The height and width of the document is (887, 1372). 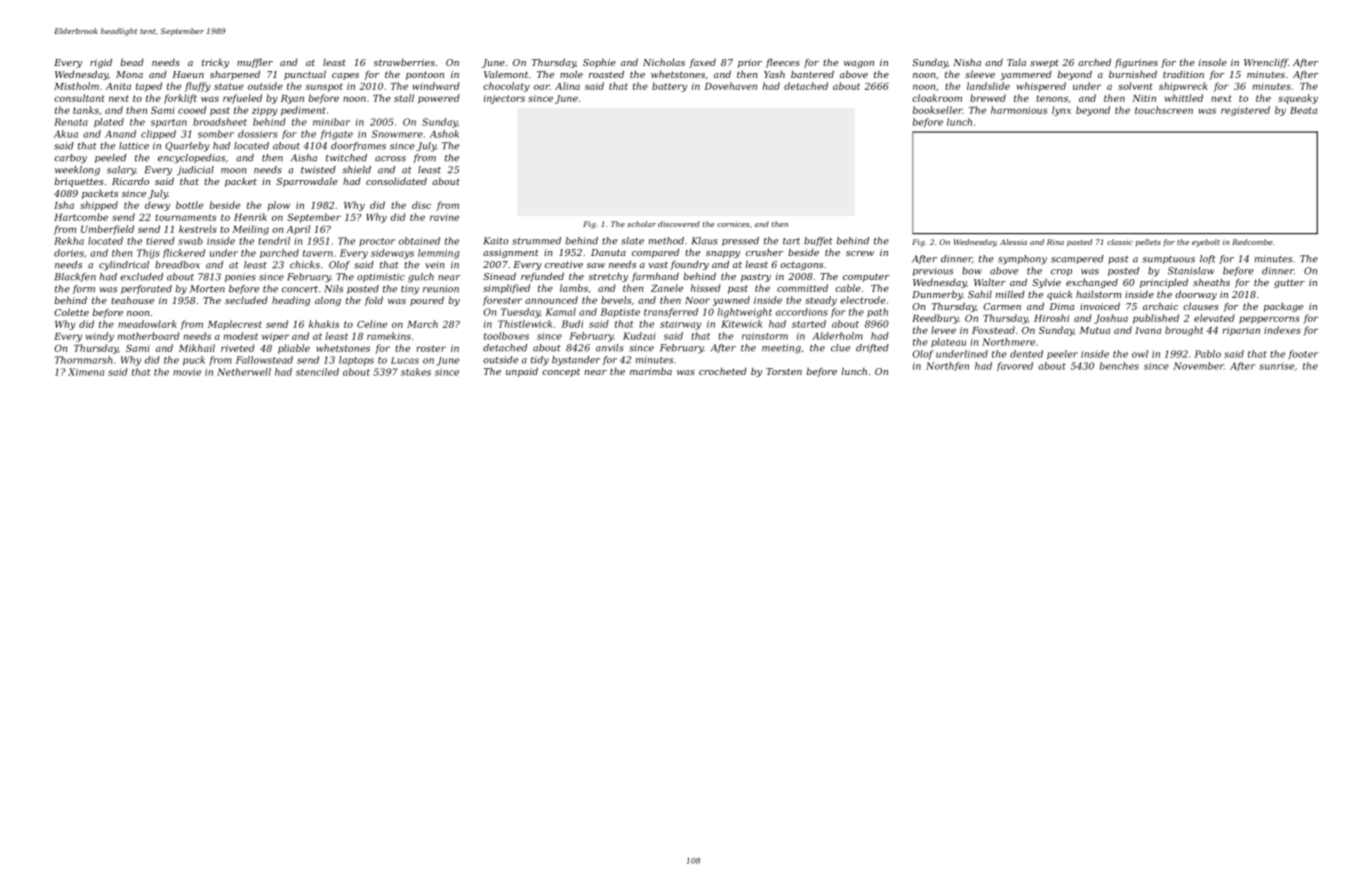 What do you see at coordinates (1120, 242) in the document?
I see `classic` at bounding box center [1120, 242].
